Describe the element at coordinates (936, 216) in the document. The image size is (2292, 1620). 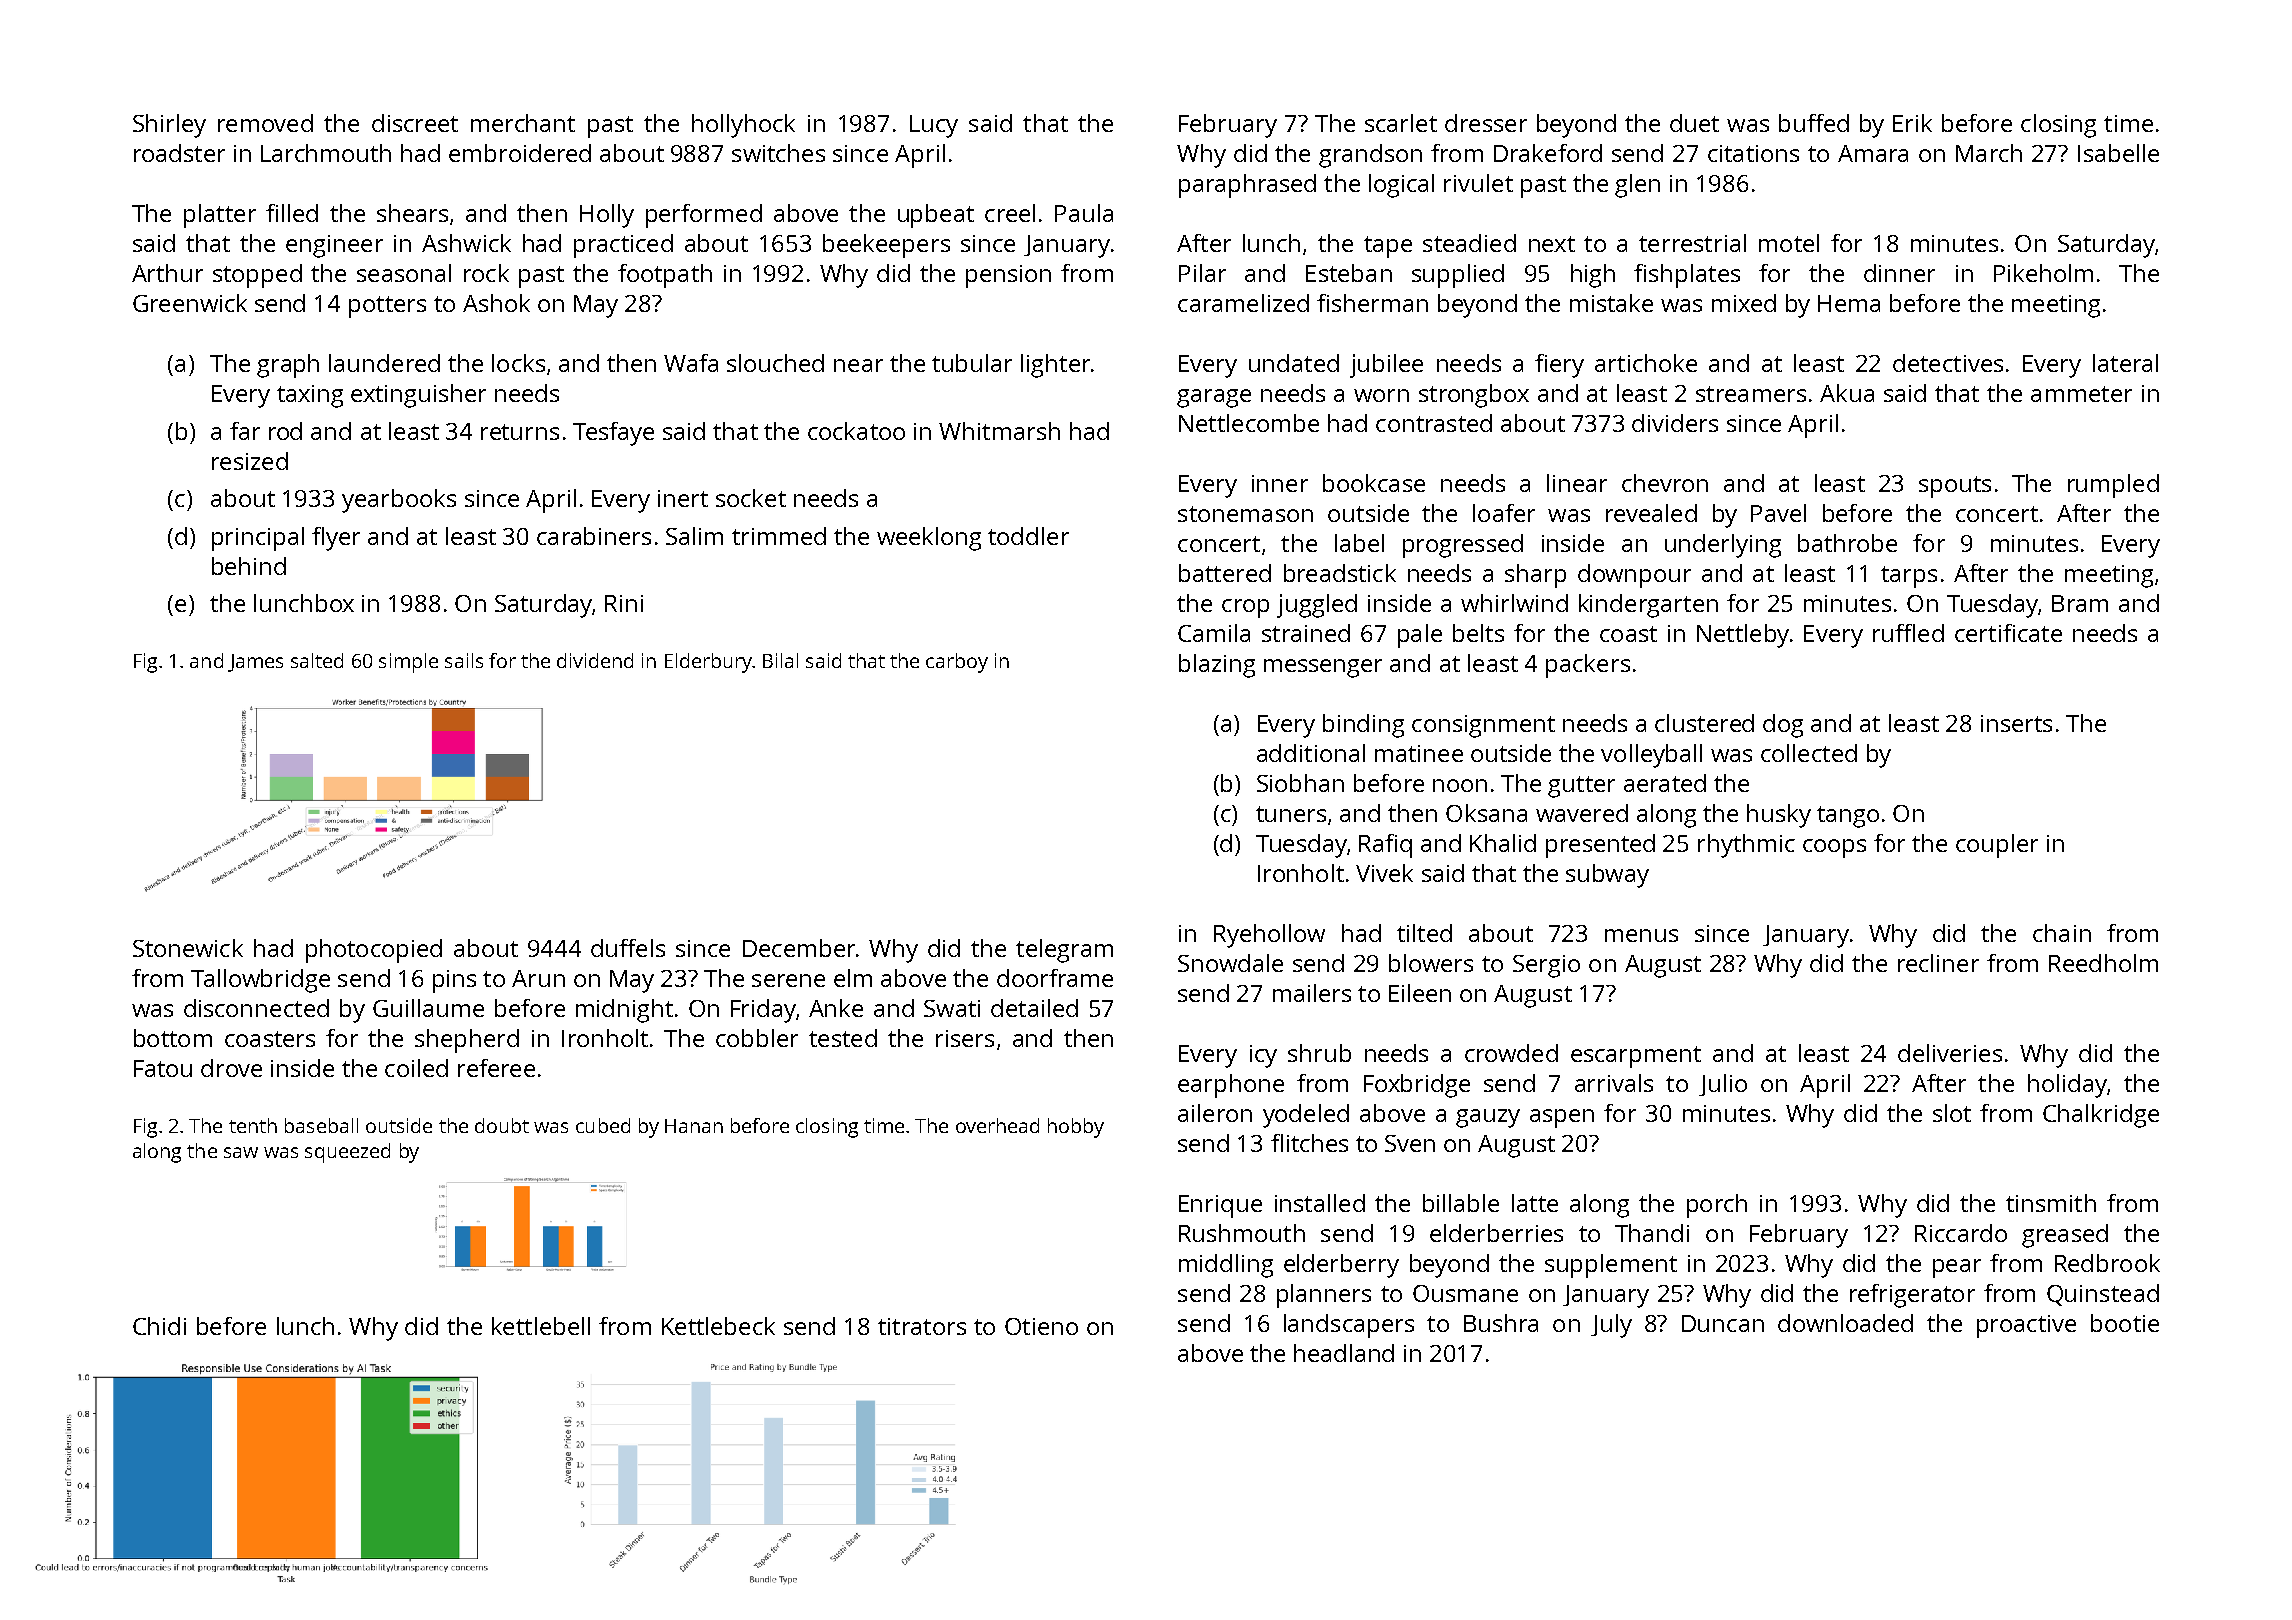
I see `upbeat` at that location.
